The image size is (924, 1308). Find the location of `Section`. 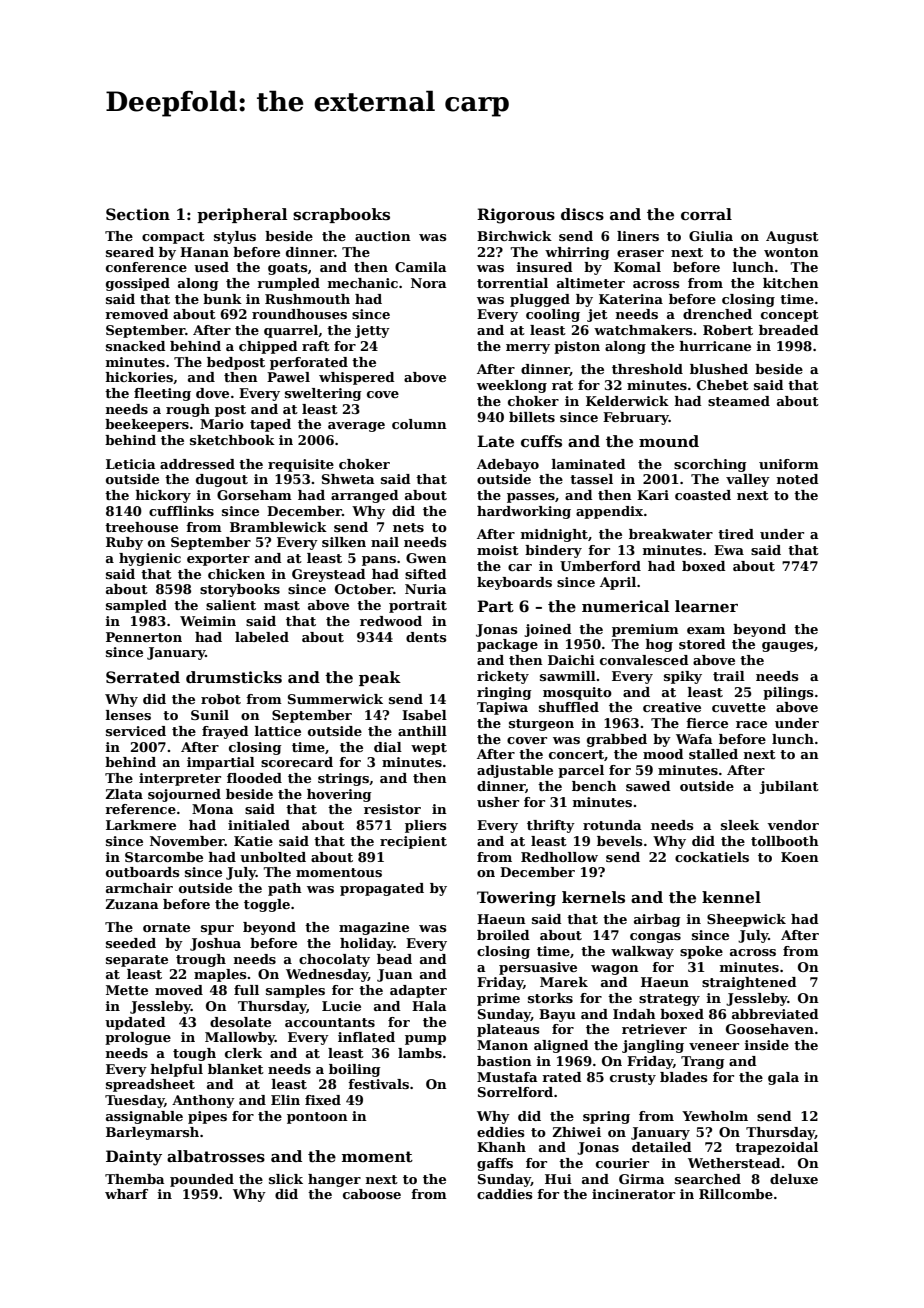

Section is located at coordinates (138, 214).
